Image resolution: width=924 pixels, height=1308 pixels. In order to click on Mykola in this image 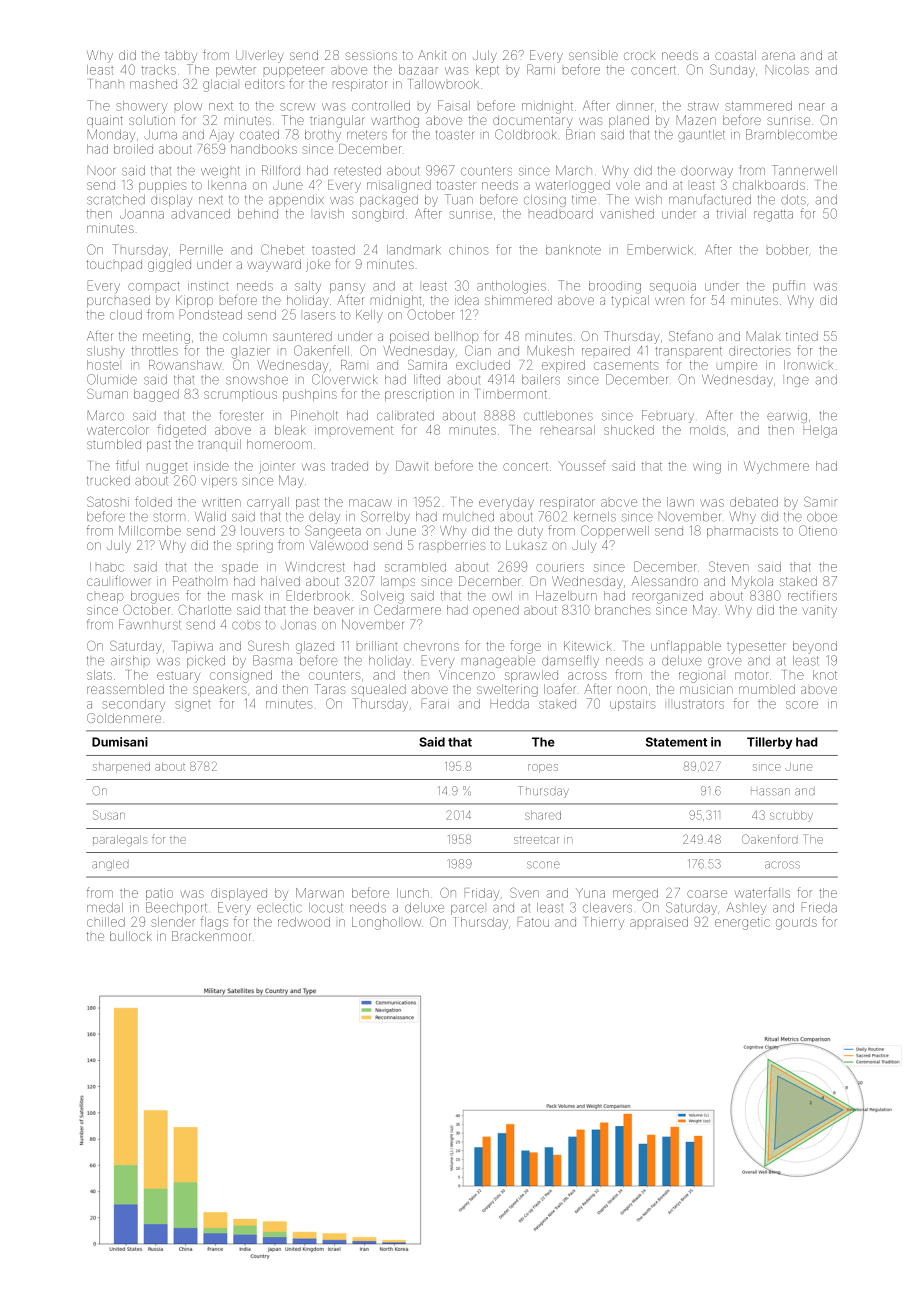, I will do `click(752, 582)`.
